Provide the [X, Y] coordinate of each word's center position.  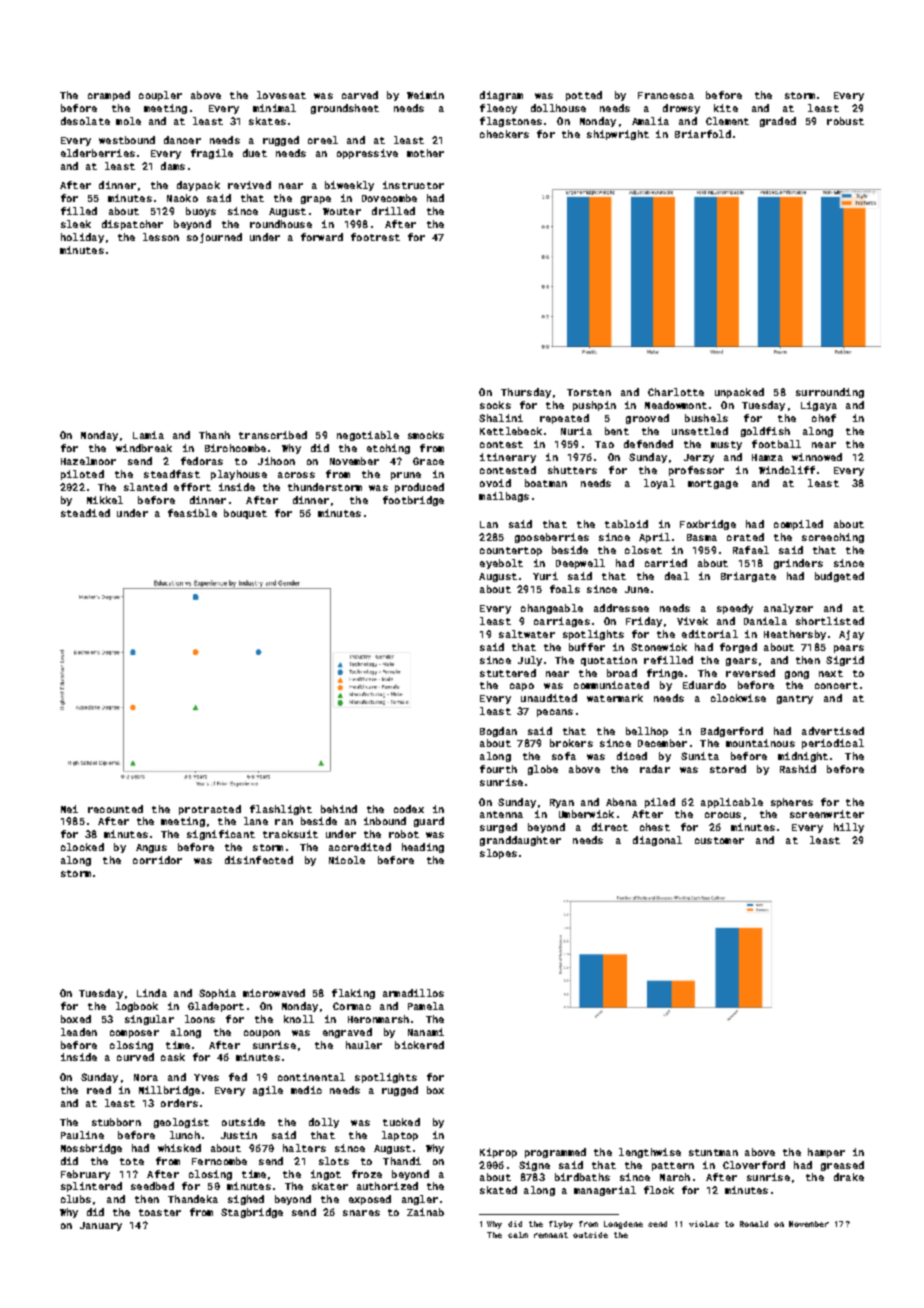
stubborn [116, 1122]
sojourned [214, 238]
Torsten [589, 392]
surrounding [830, 393]
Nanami [426, 1032]
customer [719, 840]
